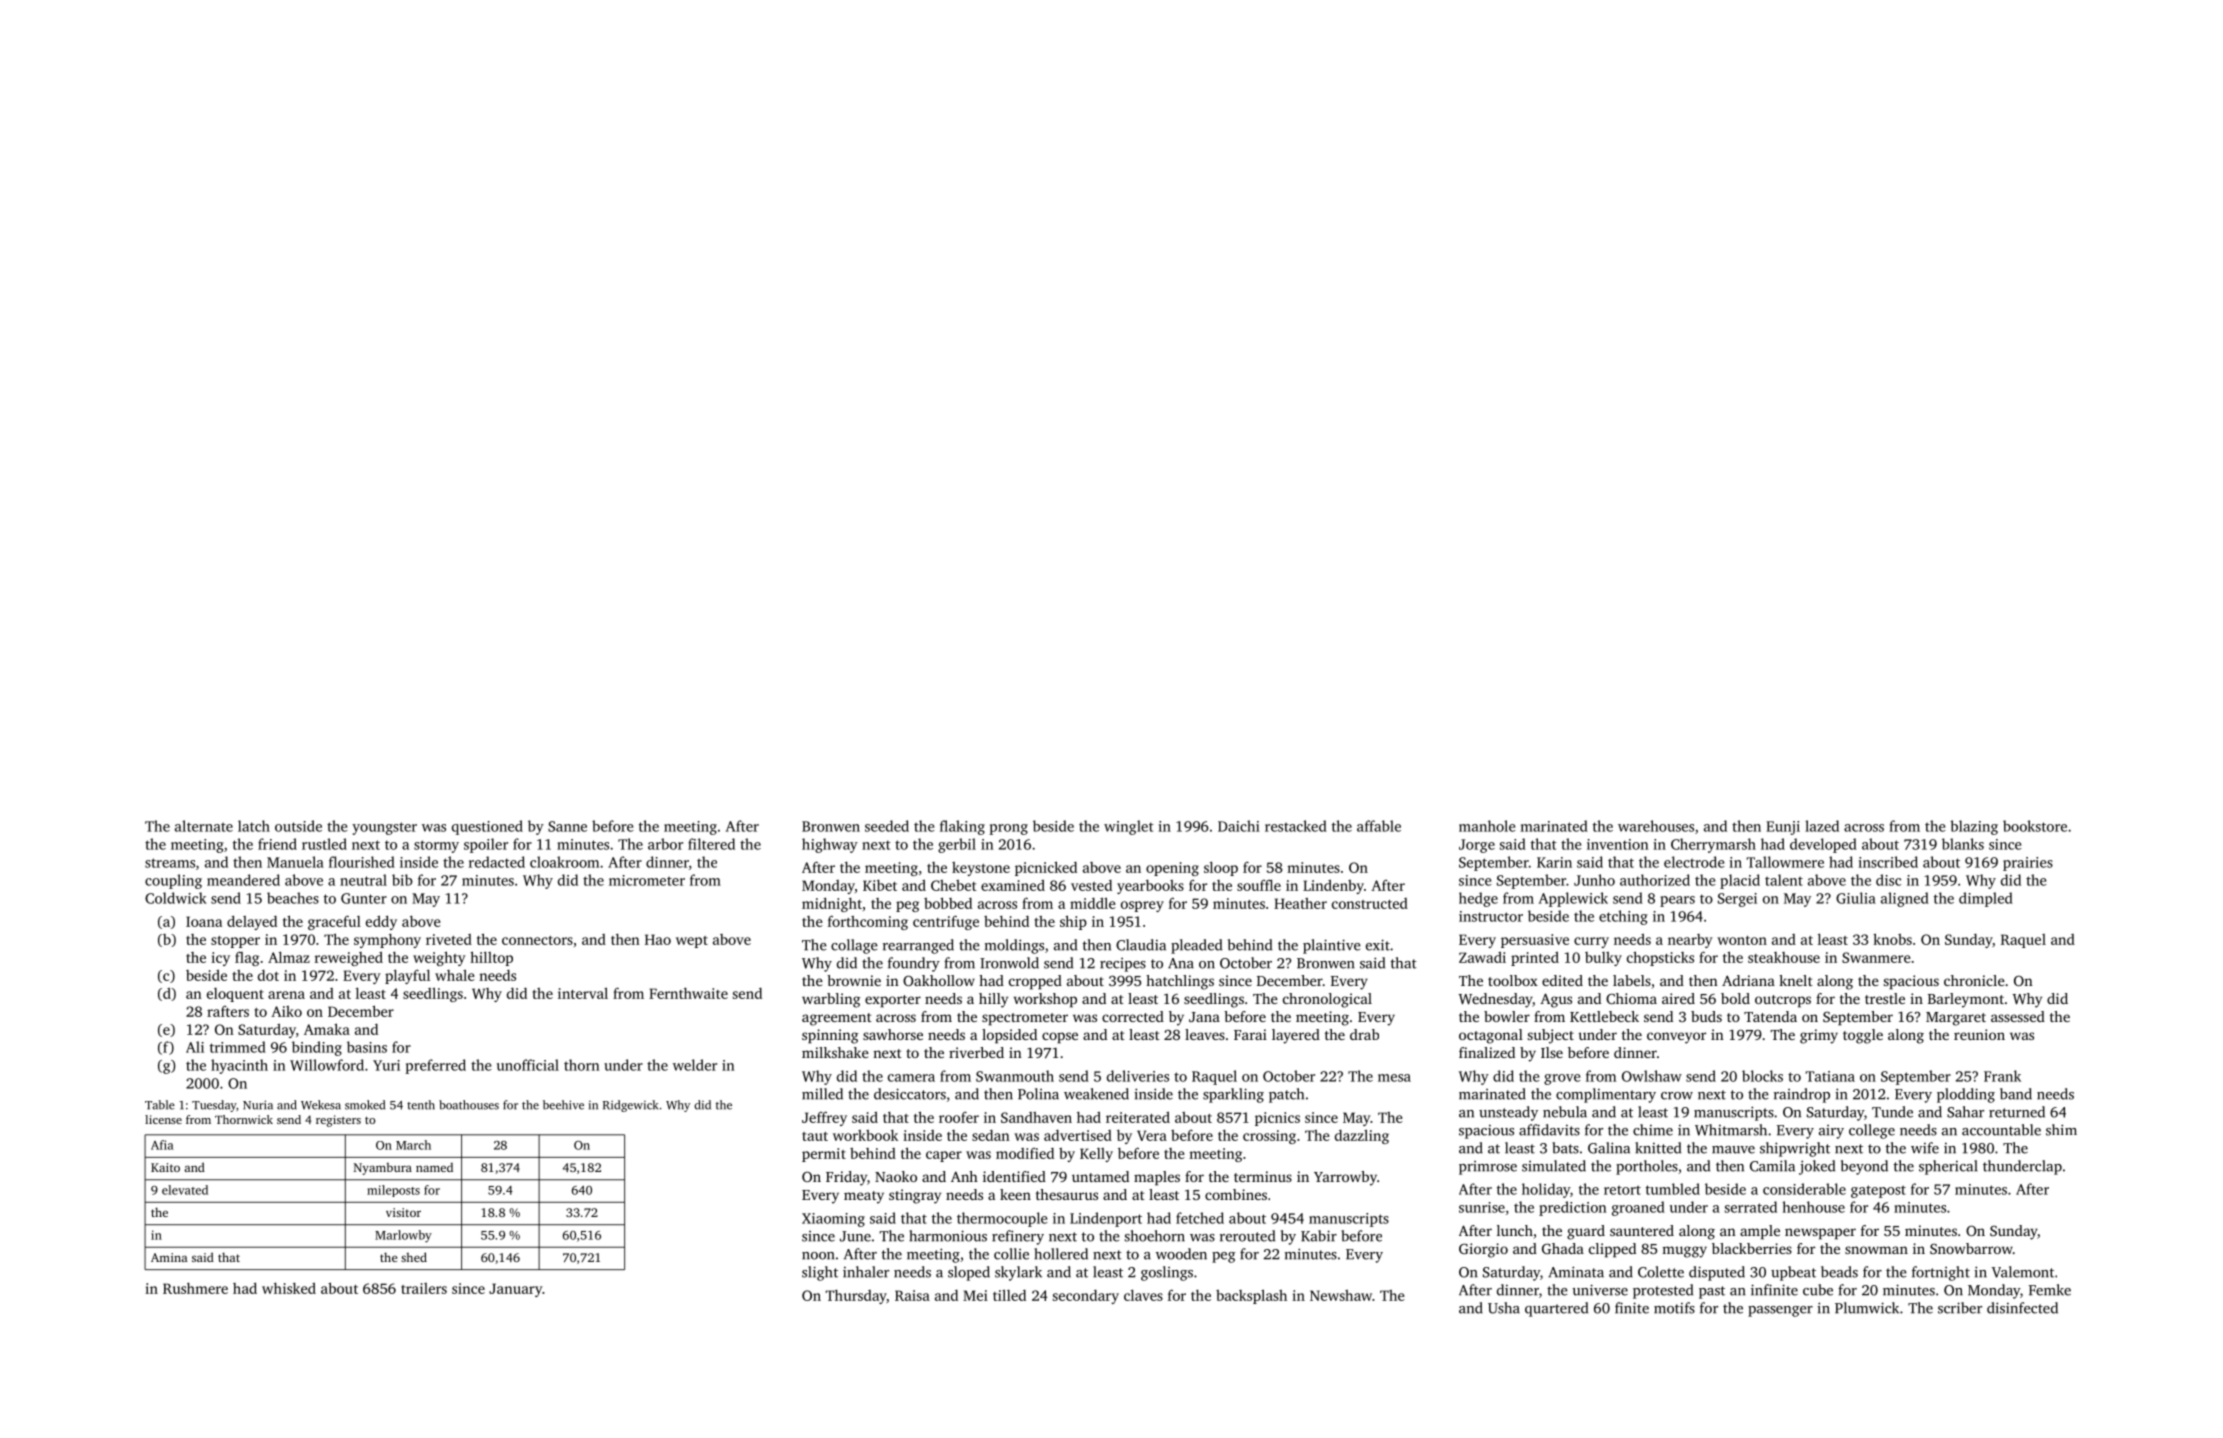  Describe the element at coordinates (487, 827) in the image. I see `questioned` at that location.
